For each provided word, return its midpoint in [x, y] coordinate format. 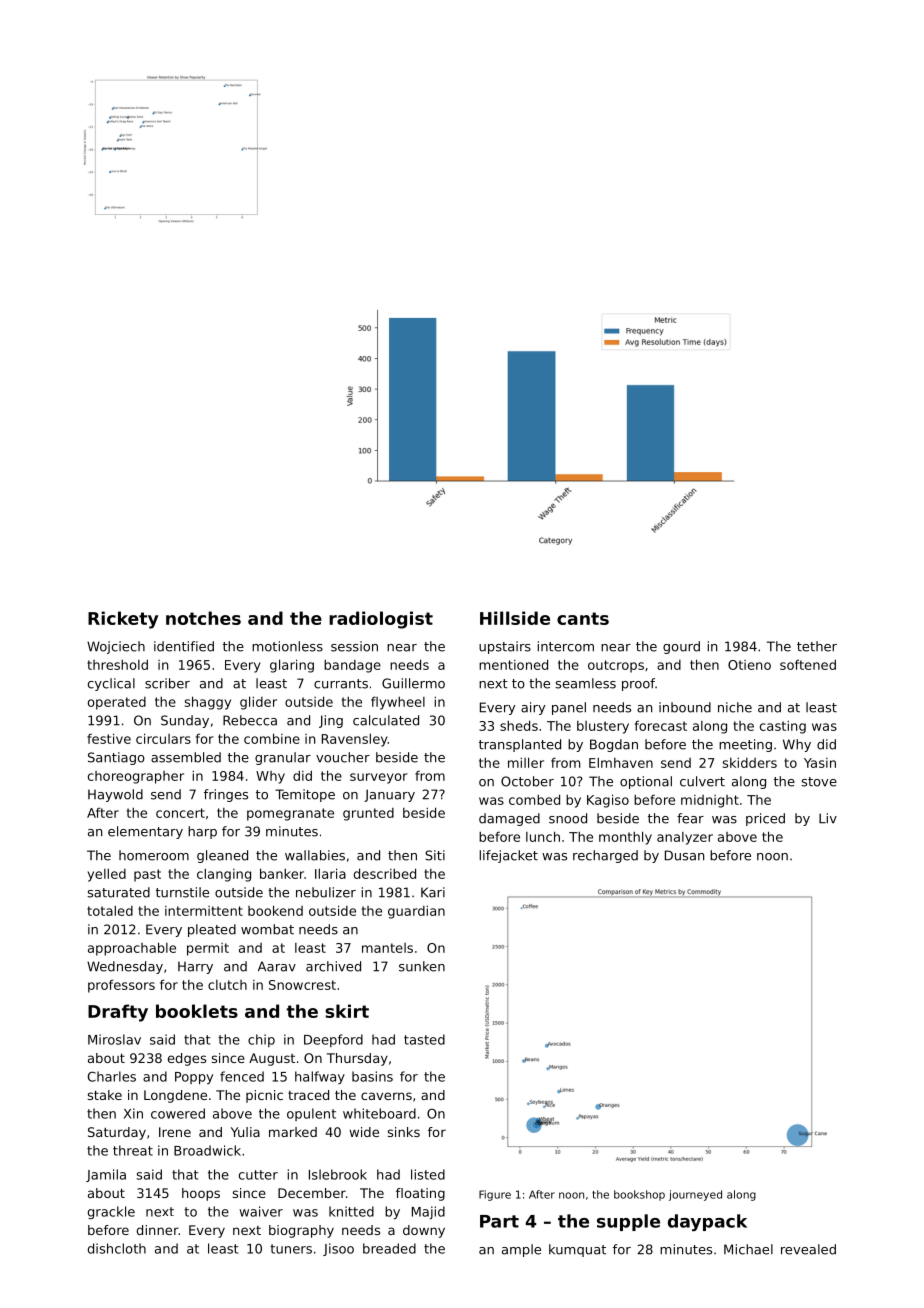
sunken [422, 966]
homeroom [154, 855]
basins [372, 1076]
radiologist [381, 620]
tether [817, 646]
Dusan [684, 855]
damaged [509, 819]
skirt [347, 1011]
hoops [201, 1194]
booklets [197, 1011]
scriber [167, 683]
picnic [264, 1096]
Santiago [116, 758]
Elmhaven [621, 762]
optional [646, 782]
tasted [424, 1039]
